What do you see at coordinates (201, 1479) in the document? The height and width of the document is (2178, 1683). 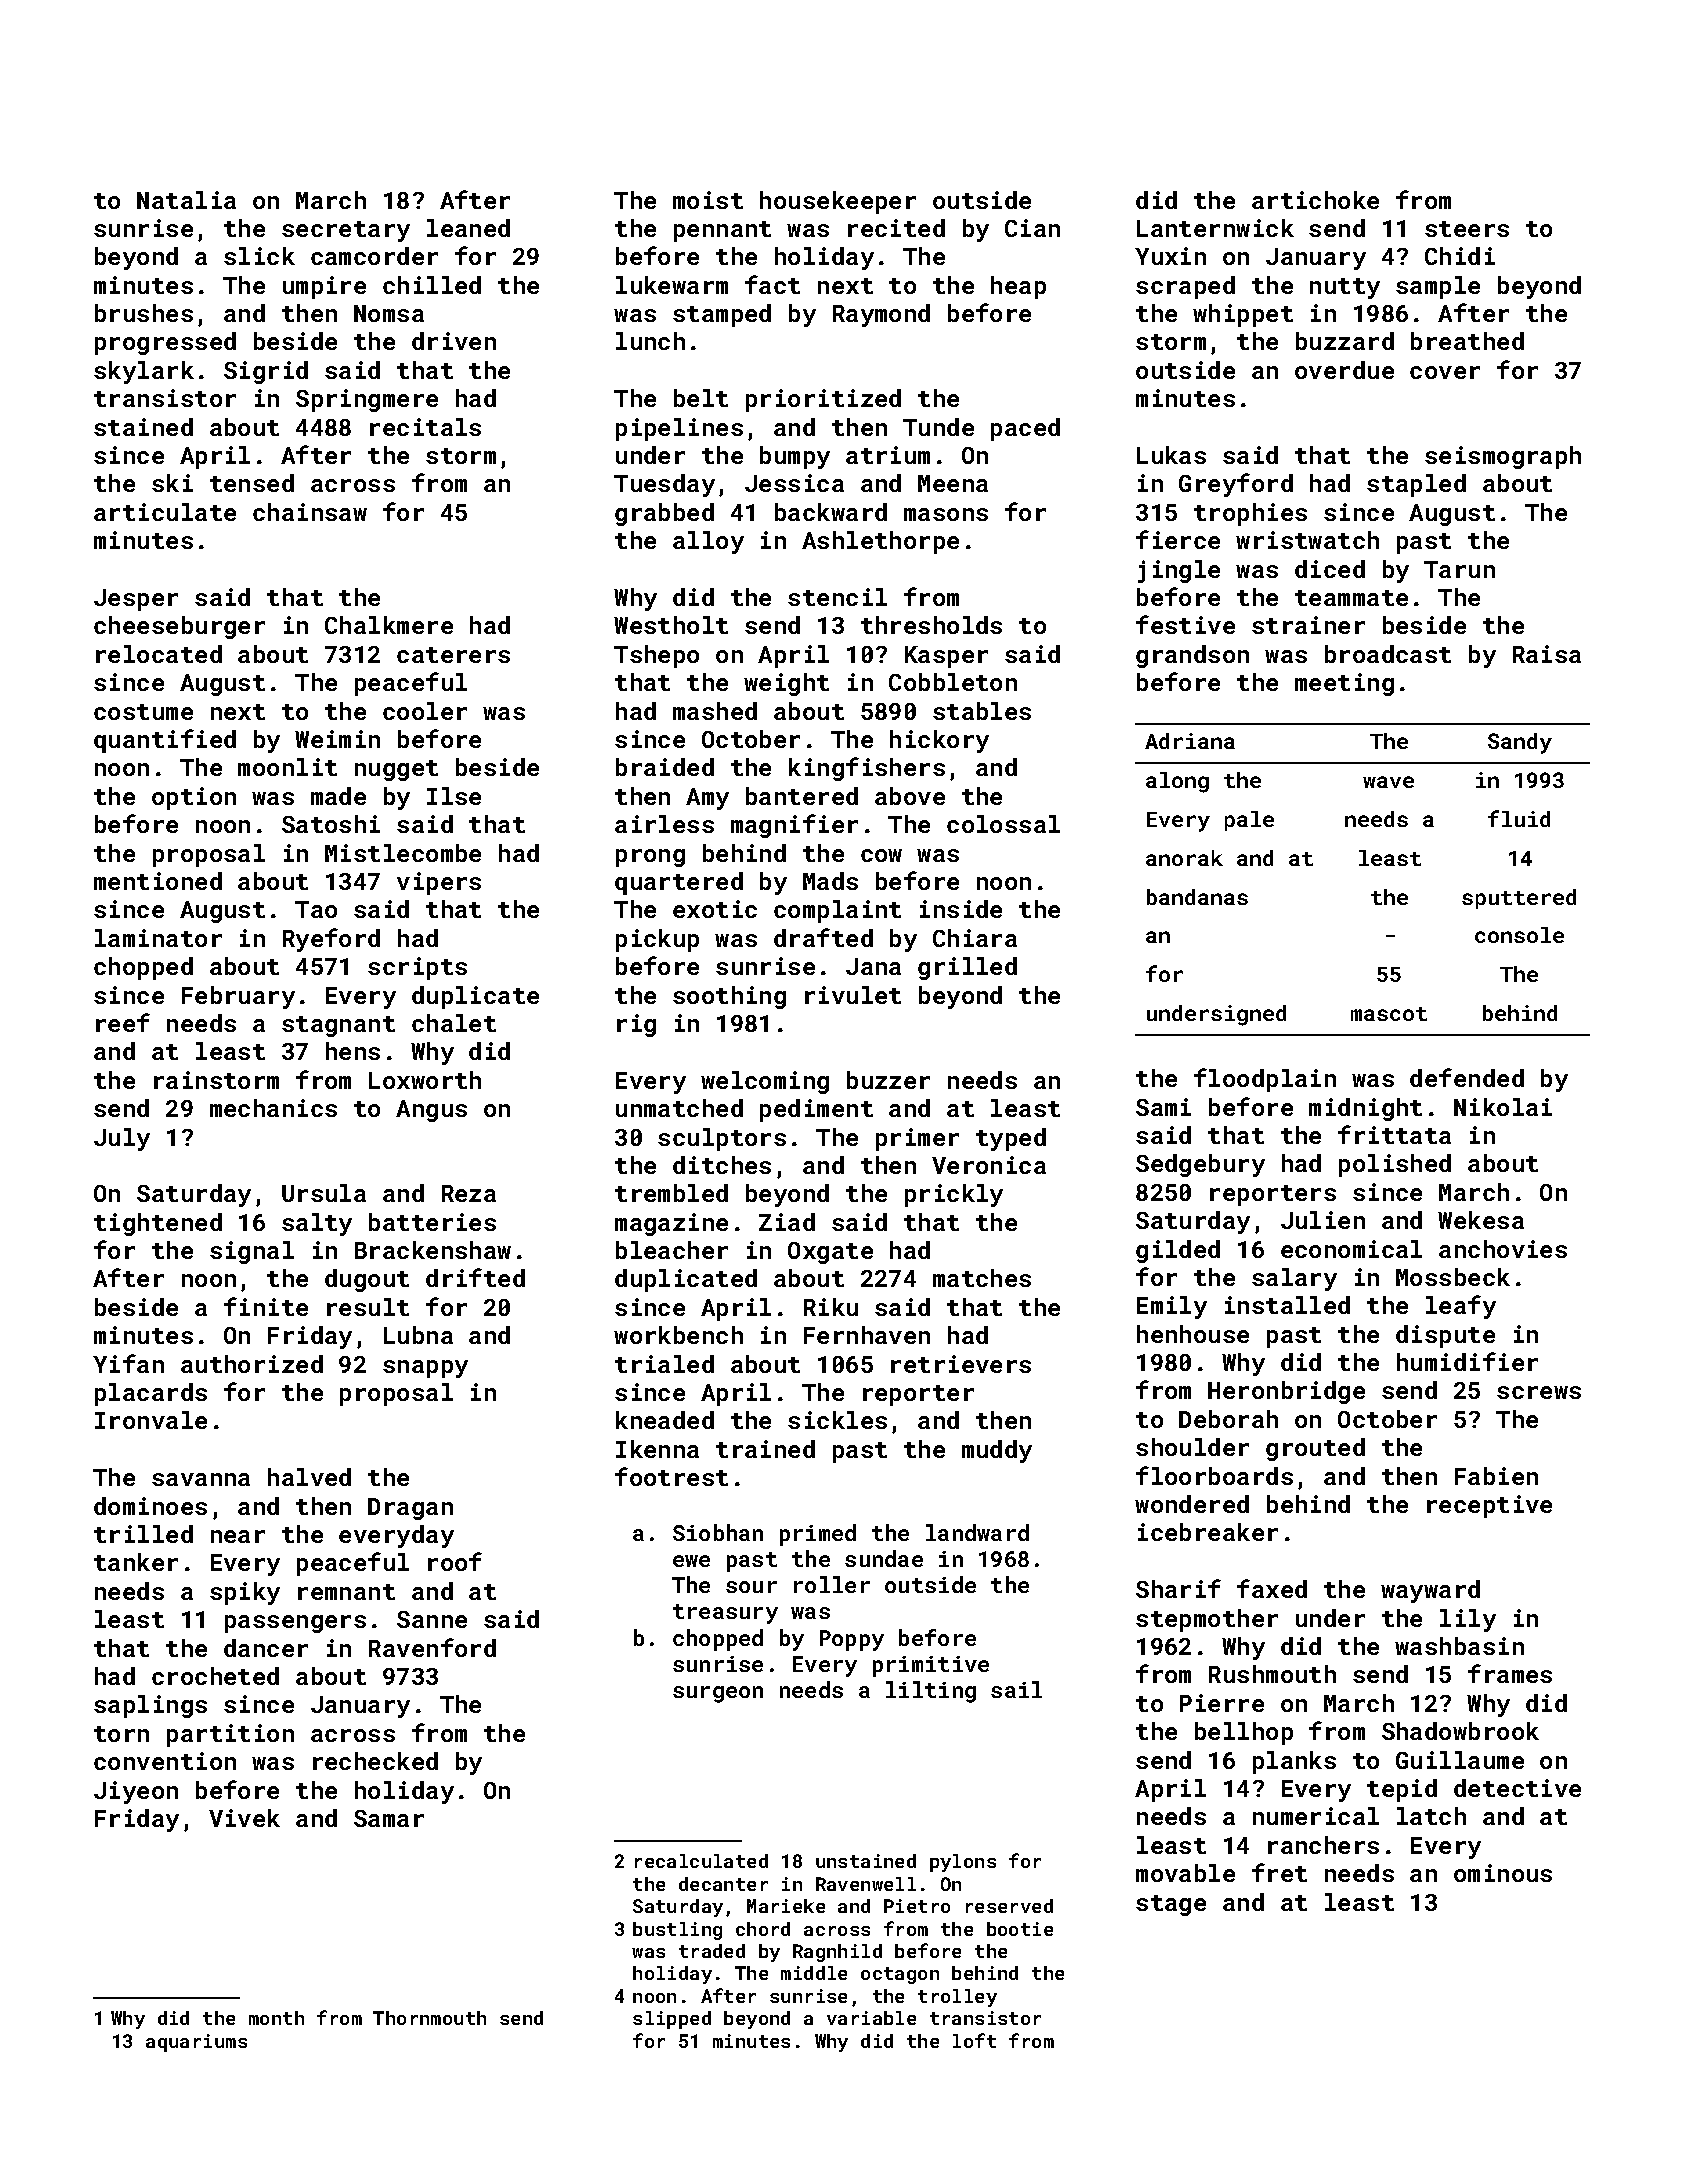 I see `savanna` at bounding box center [201, 1479].
